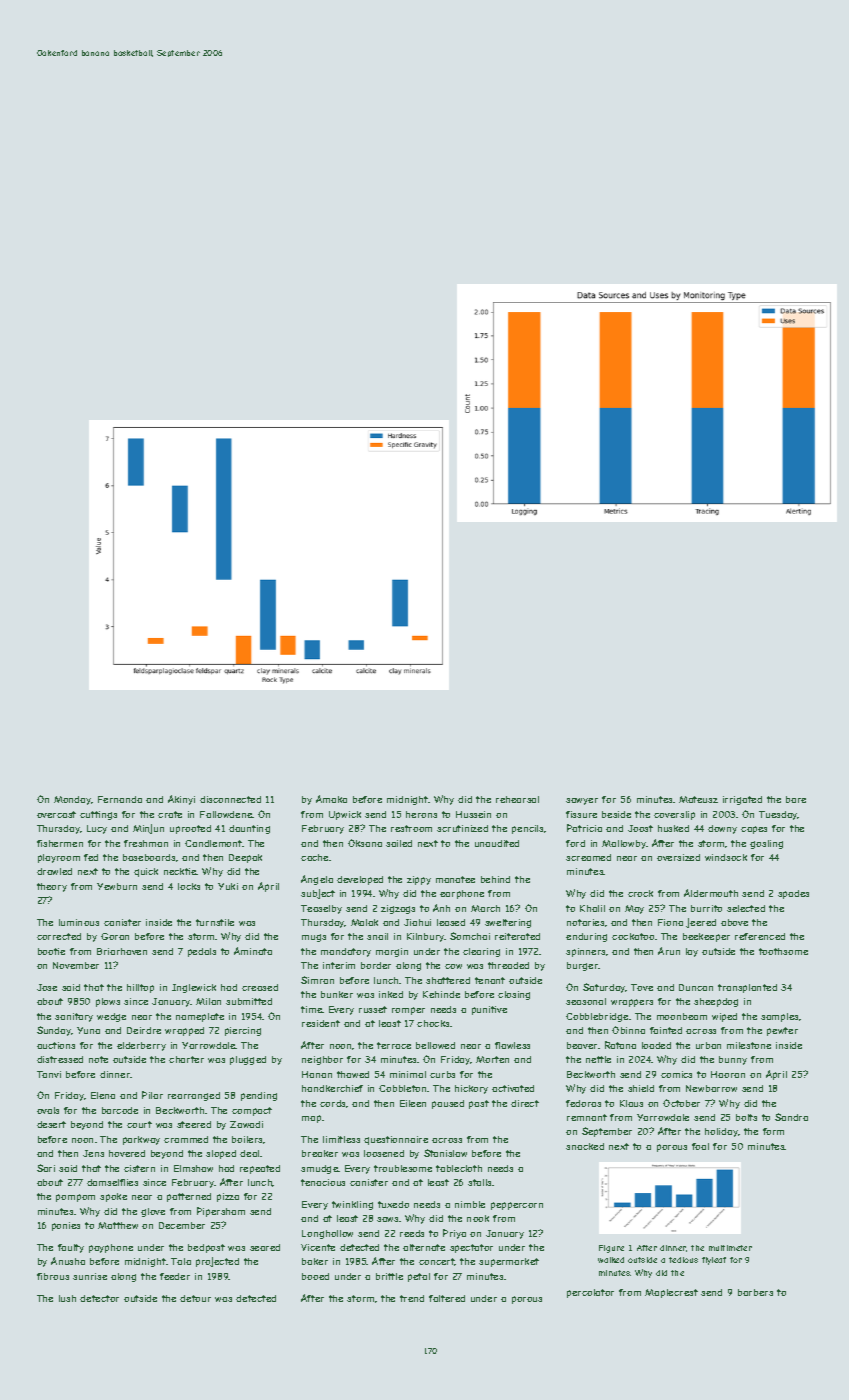  Describe the element at coordinates (396, 1140) in the page. I see `questionnaire` at that location.
